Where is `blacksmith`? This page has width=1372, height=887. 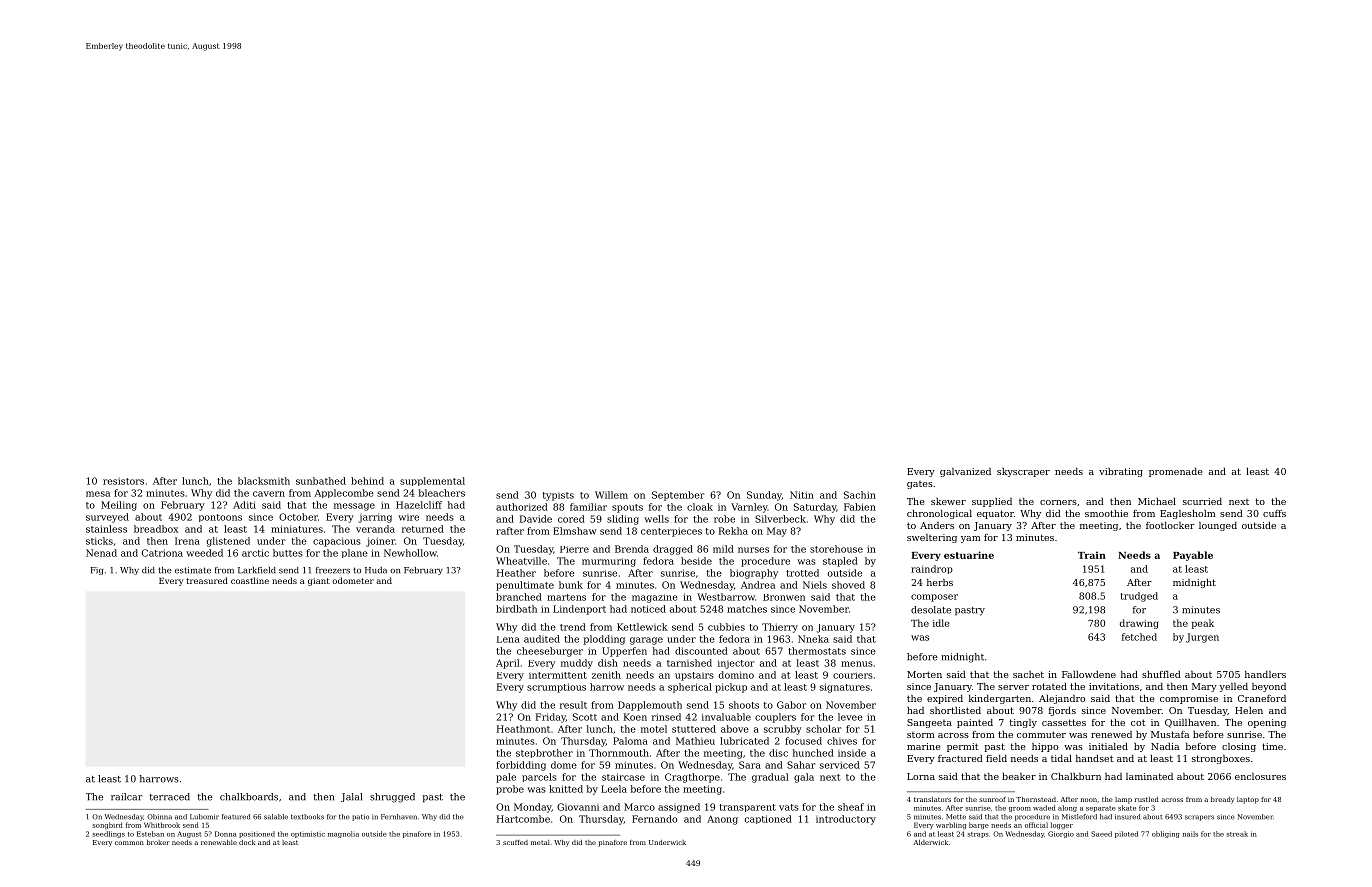
blacksmith is located at coordinates (264, 481).
